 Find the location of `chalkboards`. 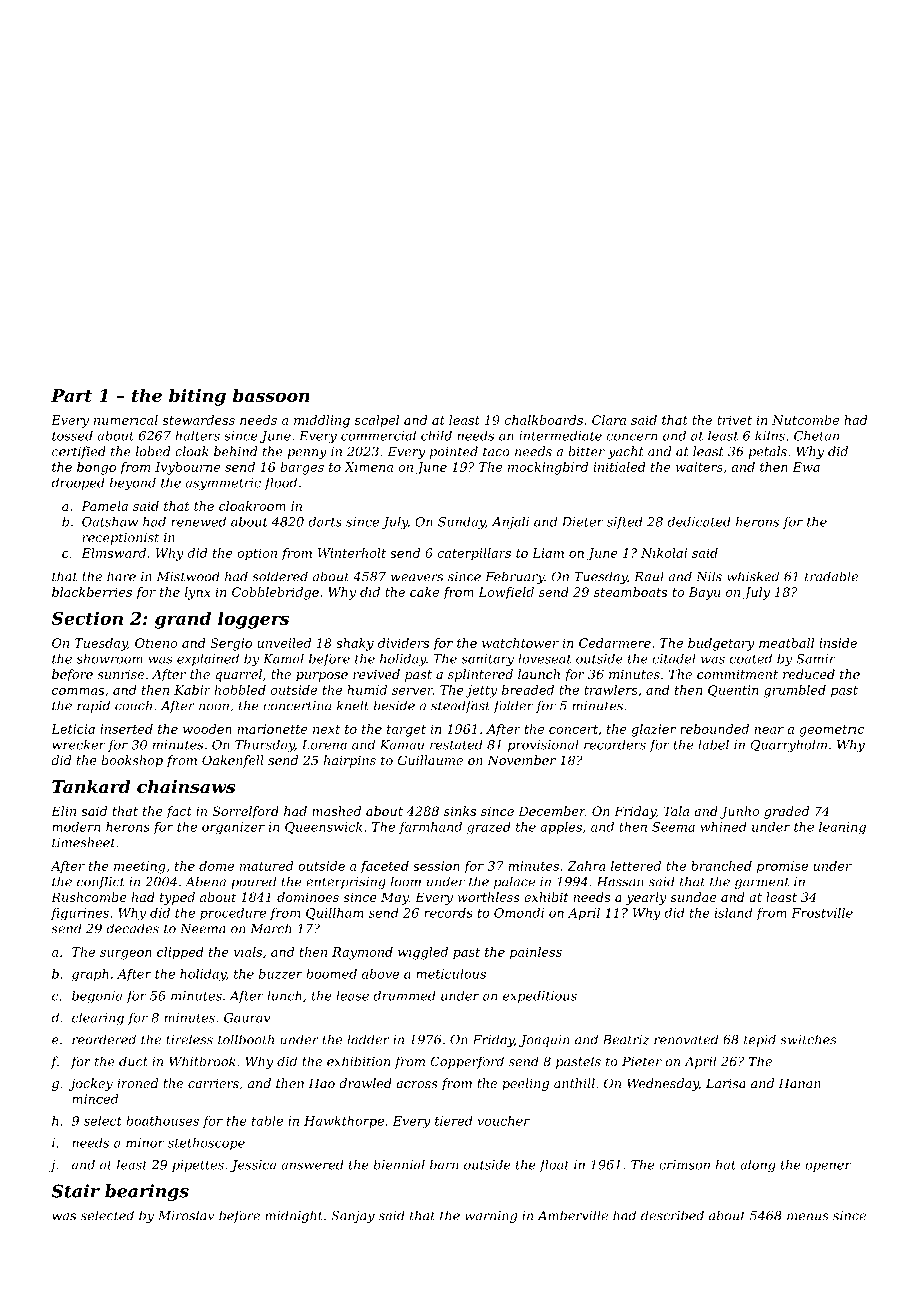

chalkboards is located at coordinates (543, 420).
